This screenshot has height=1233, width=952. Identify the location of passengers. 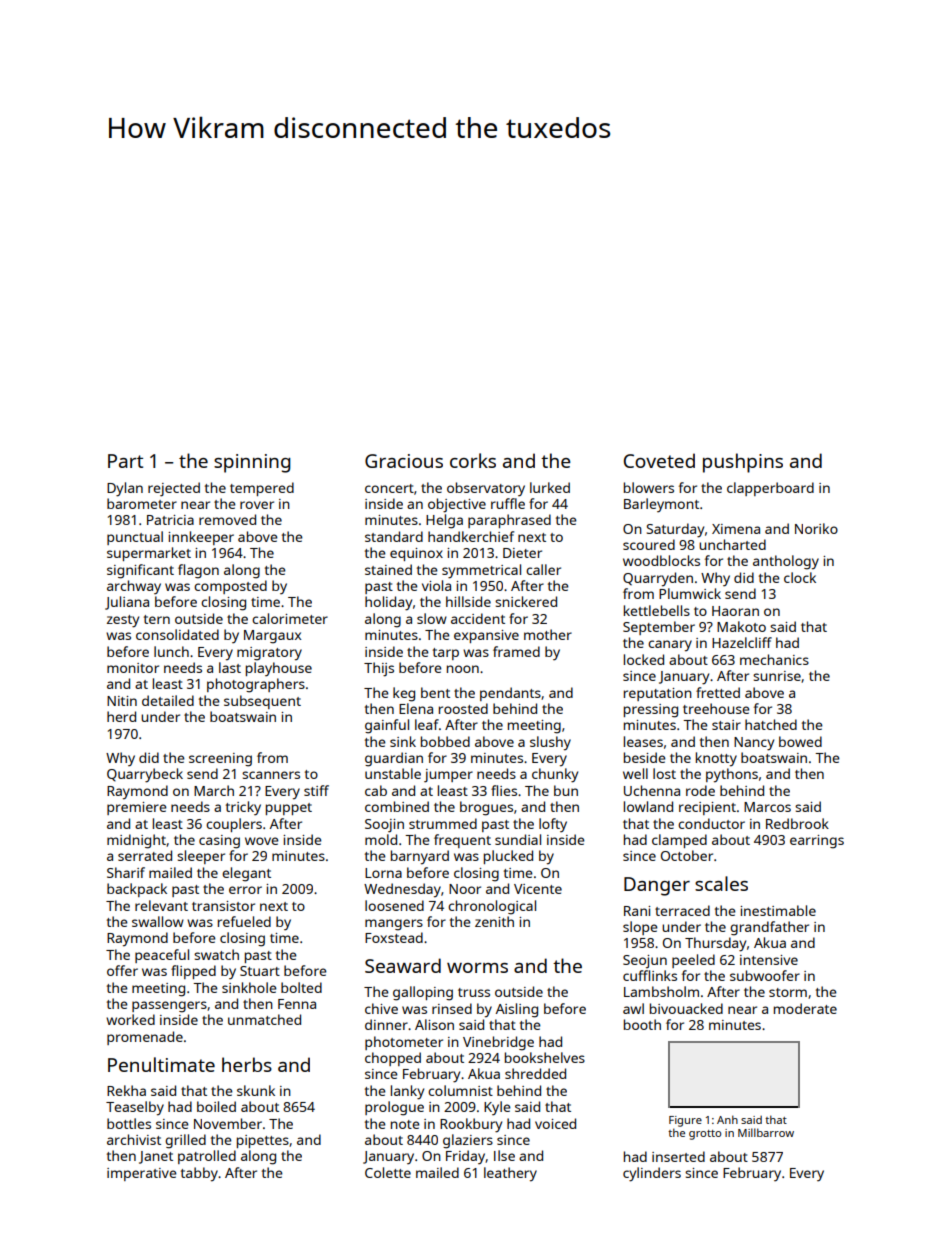
(169, 1007).
